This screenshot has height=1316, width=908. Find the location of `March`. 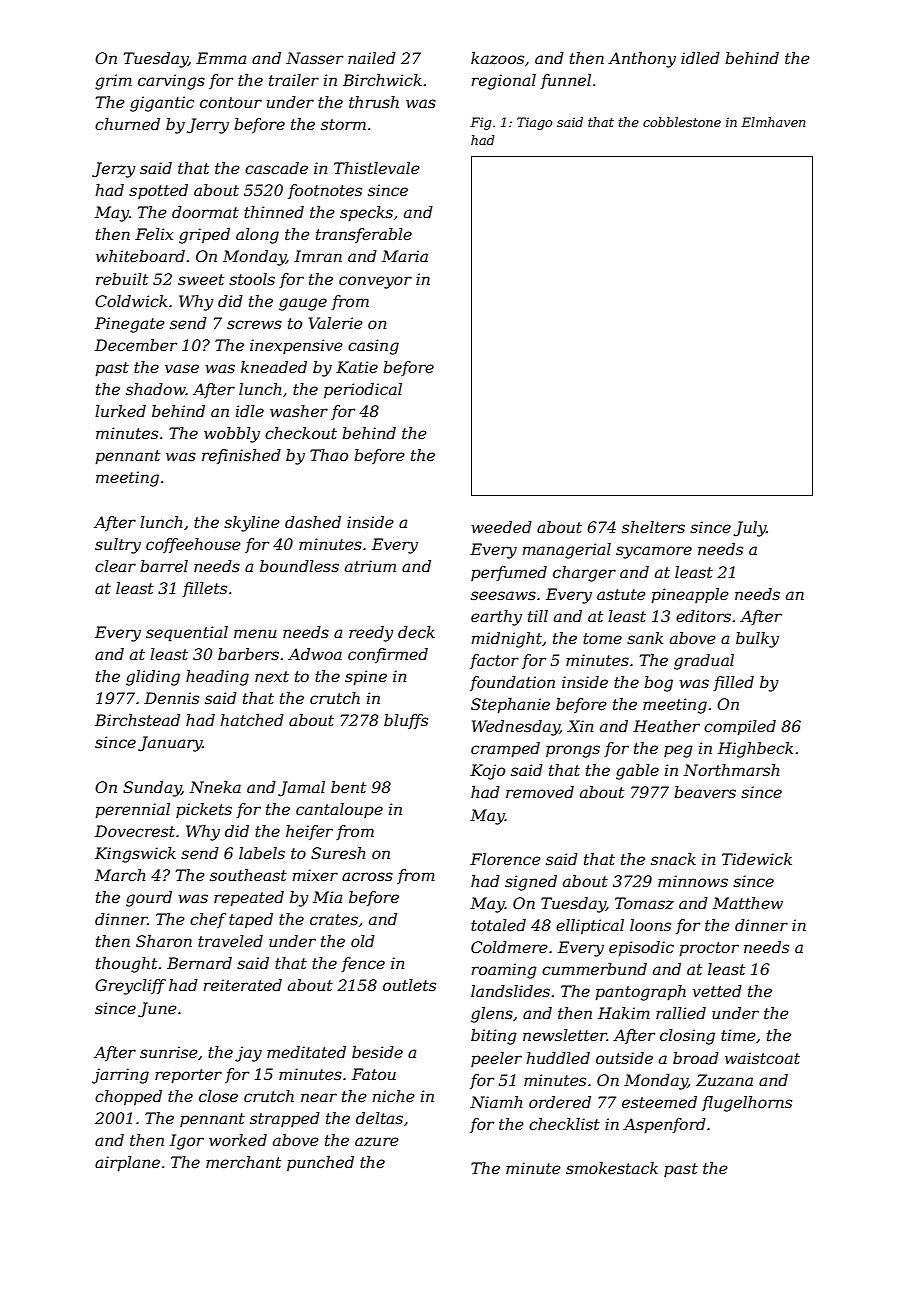

March is located at coordinates (120, 875).
